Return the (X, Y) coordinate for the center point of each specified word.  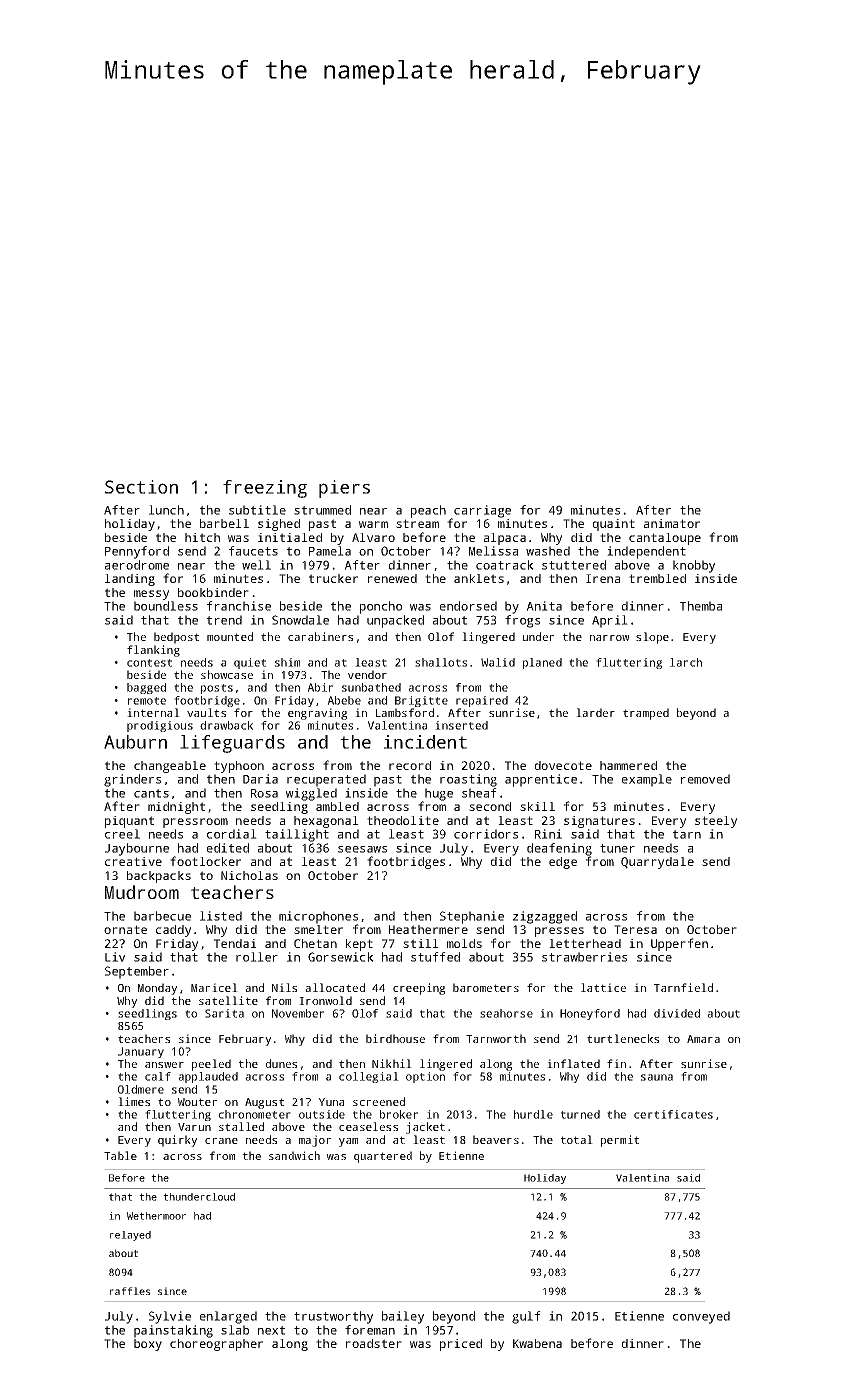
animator (672, 523)
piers (344, 489)
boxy (148, 1345)
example (647, 780)
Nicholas (249, 875)
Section (141, 487)
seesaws (362, 849)
